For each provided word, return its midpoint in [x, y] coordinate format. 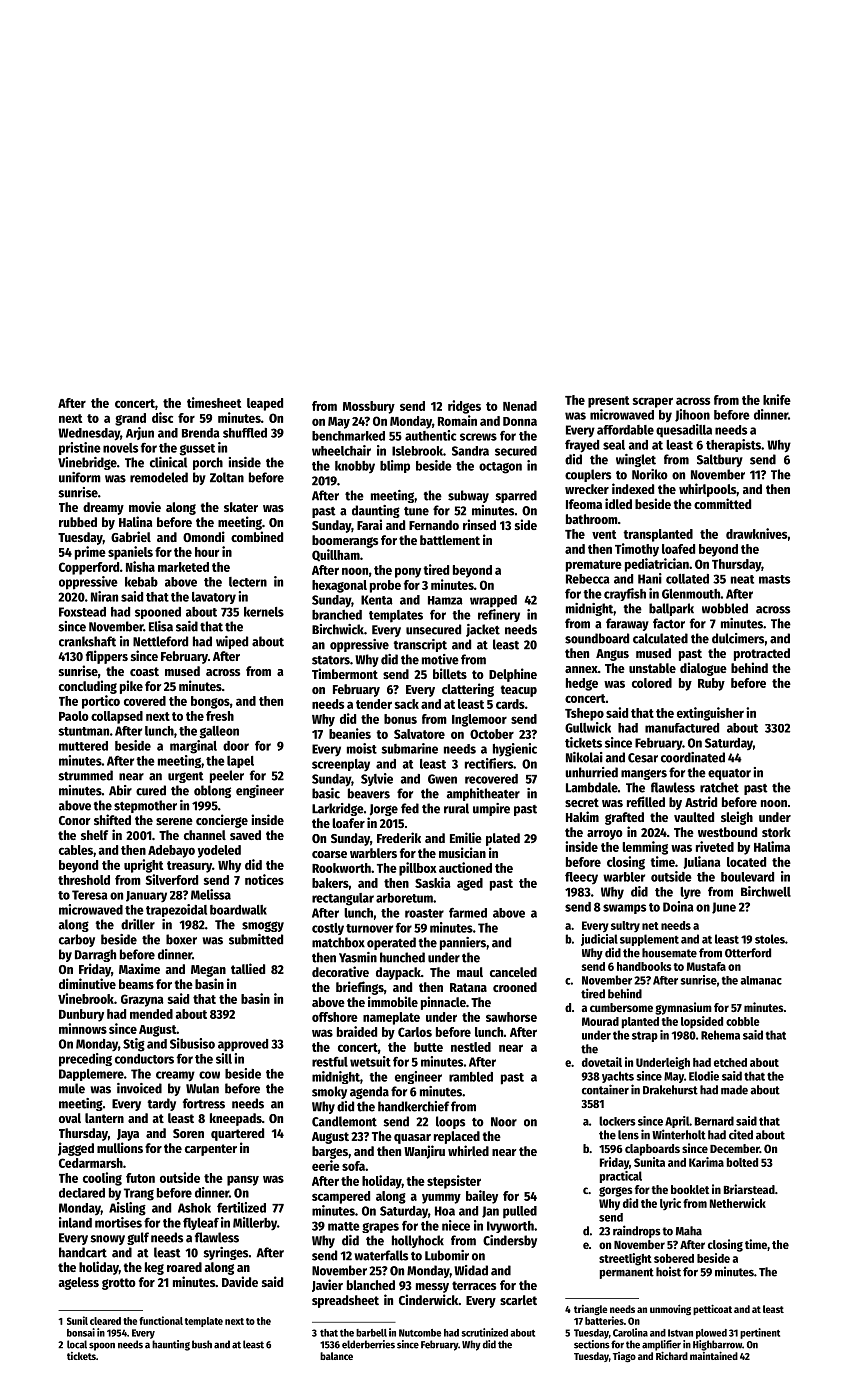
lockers [617, 1121]
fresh [220, 716]
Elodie [704, 1076]
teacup [519, 691]
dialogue [703, 669]
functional [161, 1320]
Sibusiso [192, 1043]
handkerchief [413, 1106]
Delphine [513, 675]
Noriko [650, 474]
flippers [107, 657]
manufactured [682, 728]
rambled [471, 1077]
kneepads [236, 1119]
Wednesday [89, 434]
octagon [500, 468]
